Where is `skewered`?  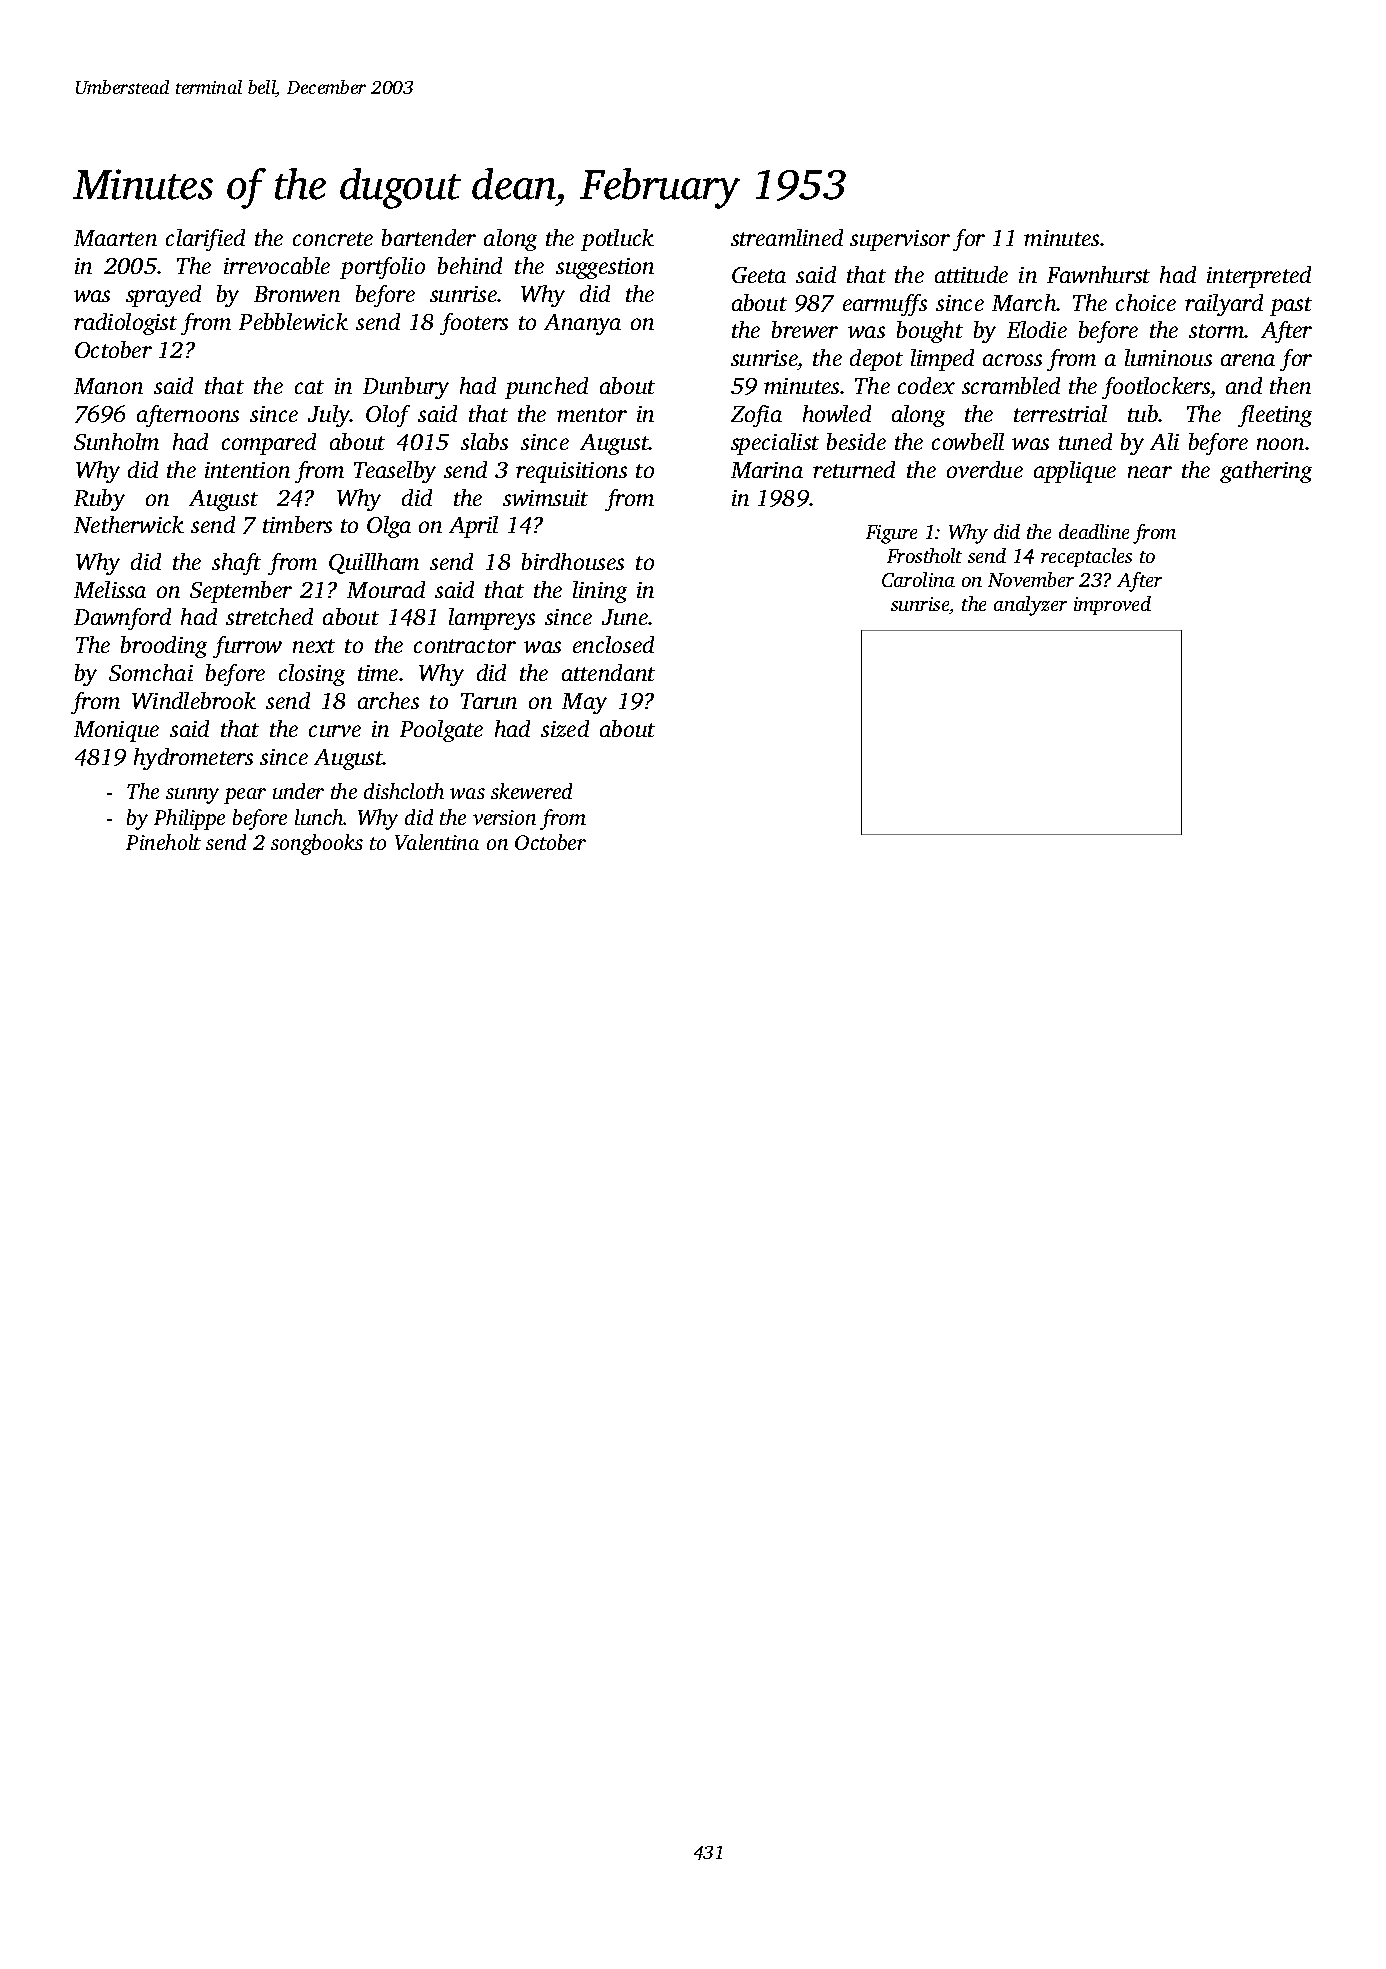 skewered is located at coordinates (531, 791).
